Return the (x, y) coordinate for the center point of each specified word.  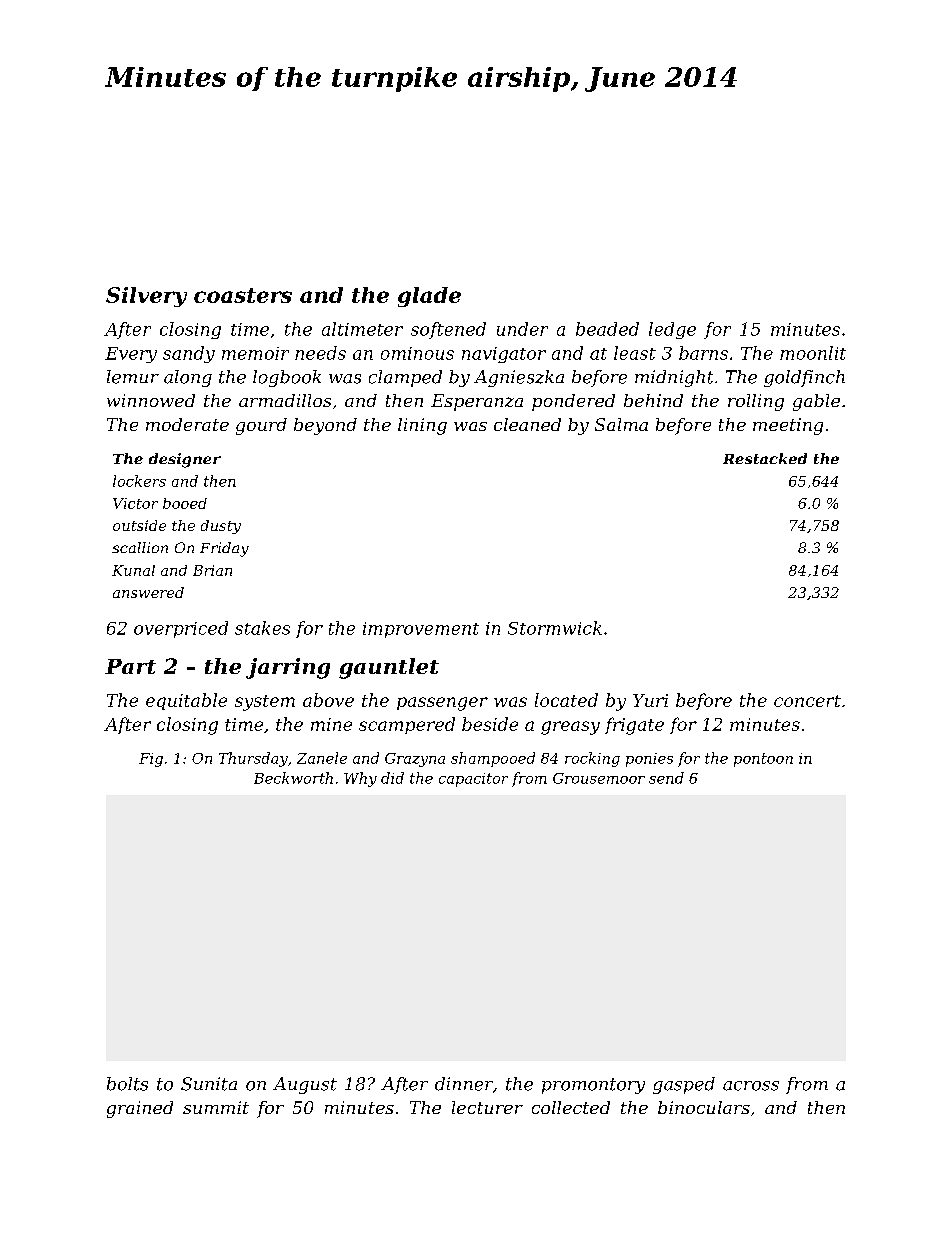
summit (216, 1107)
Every (131, 355)
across (751, 1086)
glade (429, 297)
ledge (672, 330)
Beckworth (293, 778)
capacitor (473, 780)
